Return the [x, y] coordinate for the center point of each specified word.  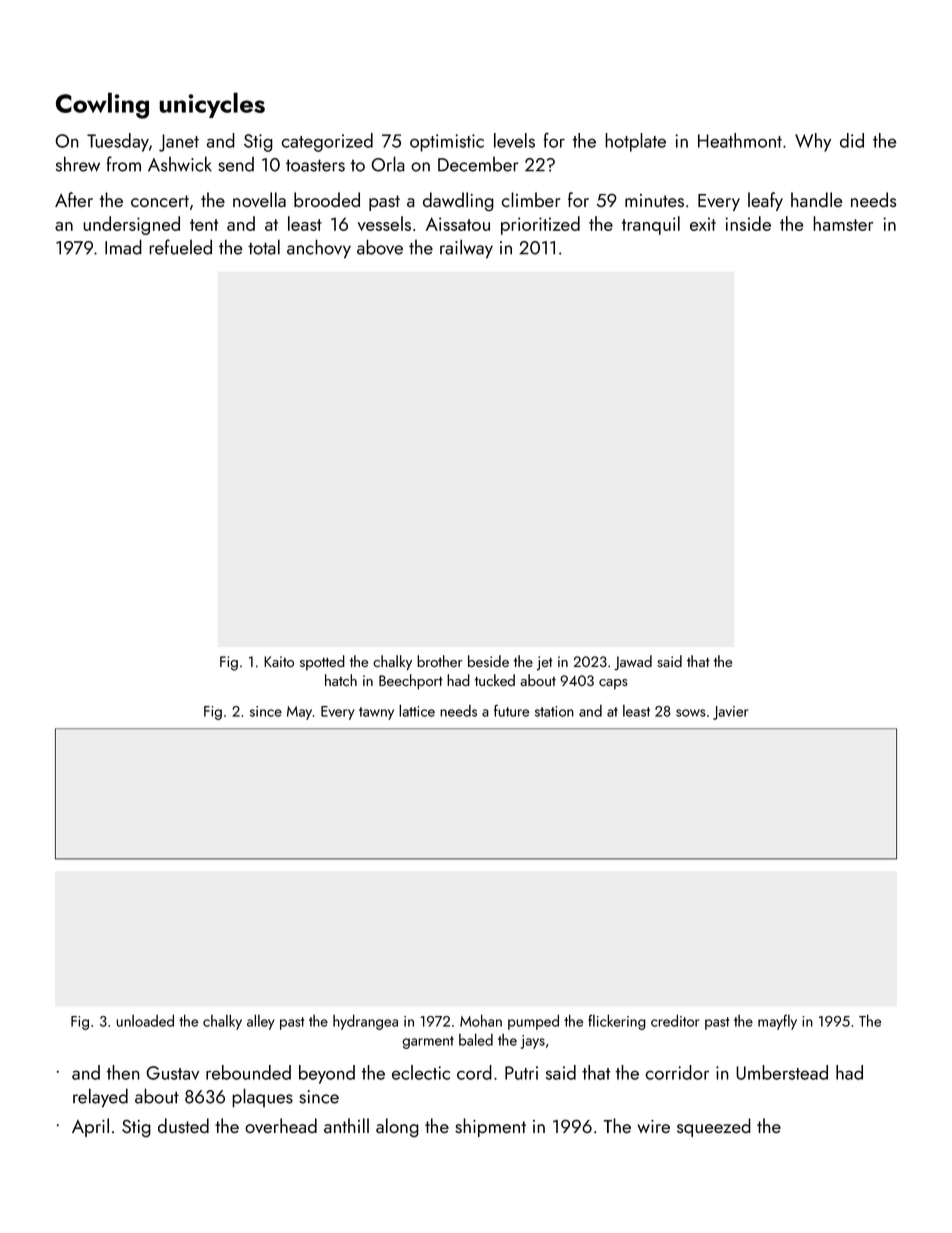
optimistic [447, 143]
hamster [843, 223]
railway [466, 249]
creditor [675, 1020]
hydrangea [365, 1022]
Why [813, 142]
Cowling [102, 105]
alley [261, 1022]
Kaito [279, 661]
